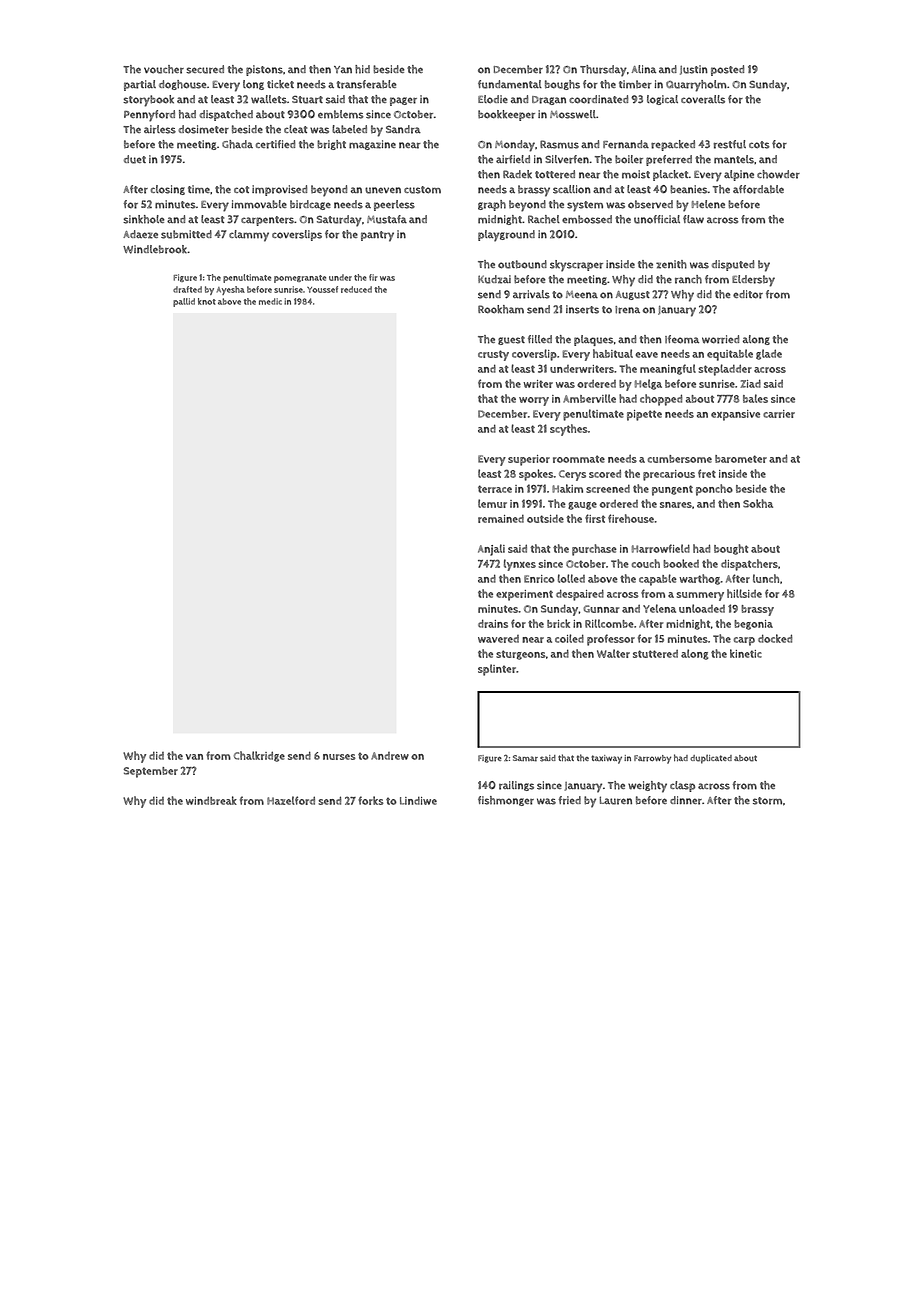 This screenshot has width=924, height=1308. I want to click on pistons, so click(264, 70).
